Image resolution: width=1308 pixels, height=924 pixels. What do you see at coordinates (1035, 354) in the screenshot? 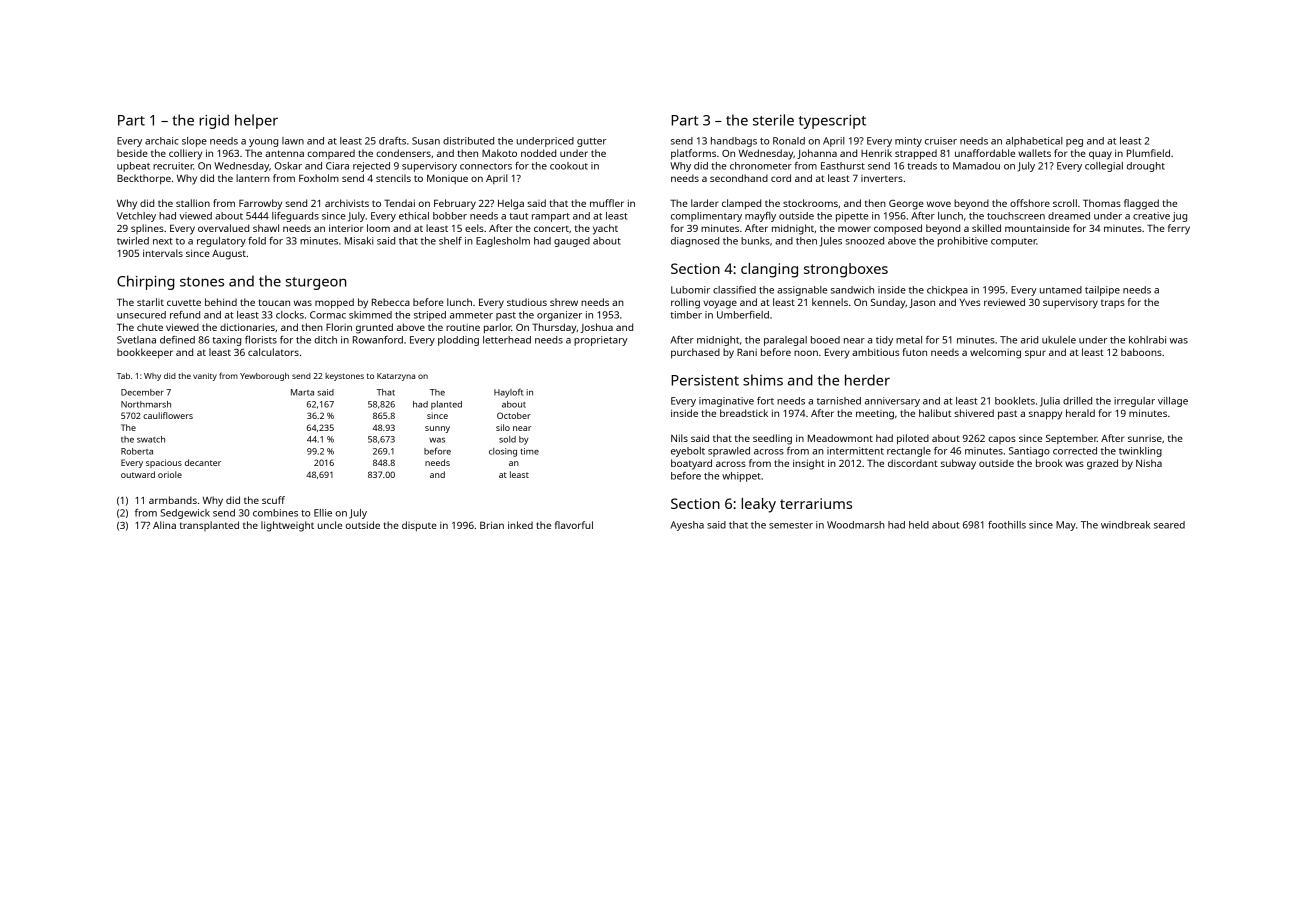
I see `spur` at bounding box center [1035, 354].
